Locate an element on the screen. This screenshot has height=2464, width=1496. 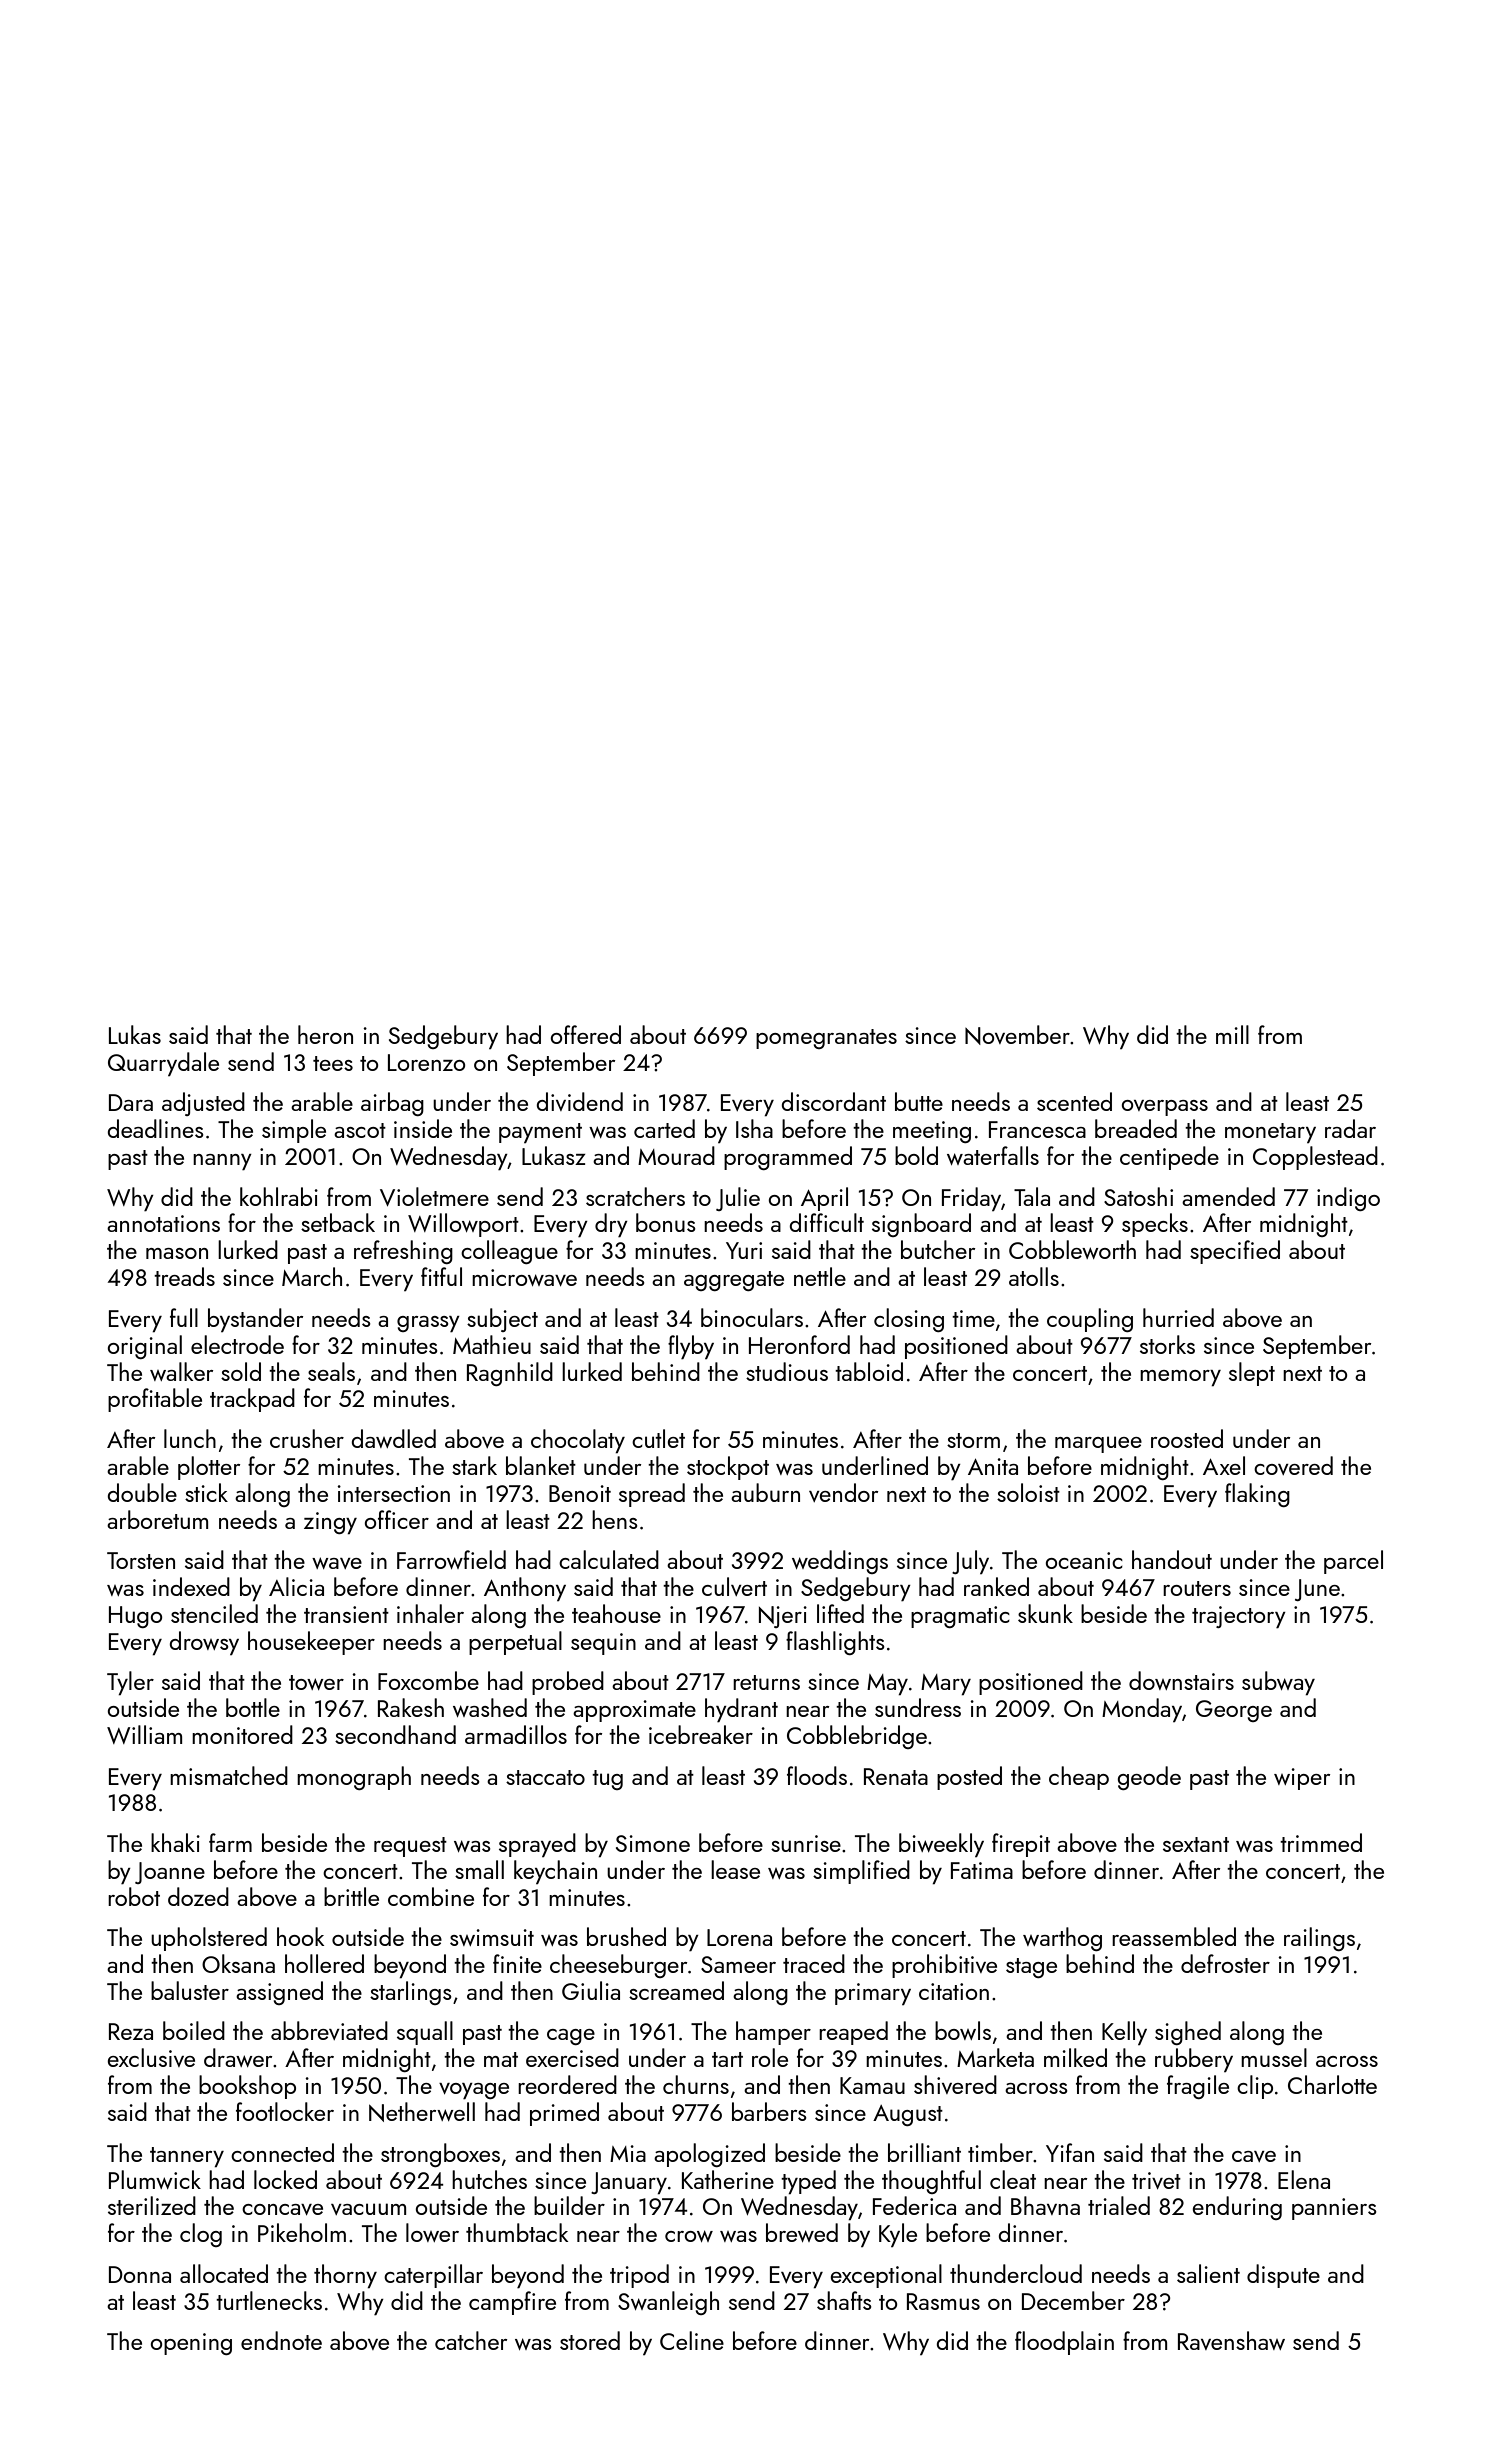
Rasmus is located at coordinates (943, 2301).
